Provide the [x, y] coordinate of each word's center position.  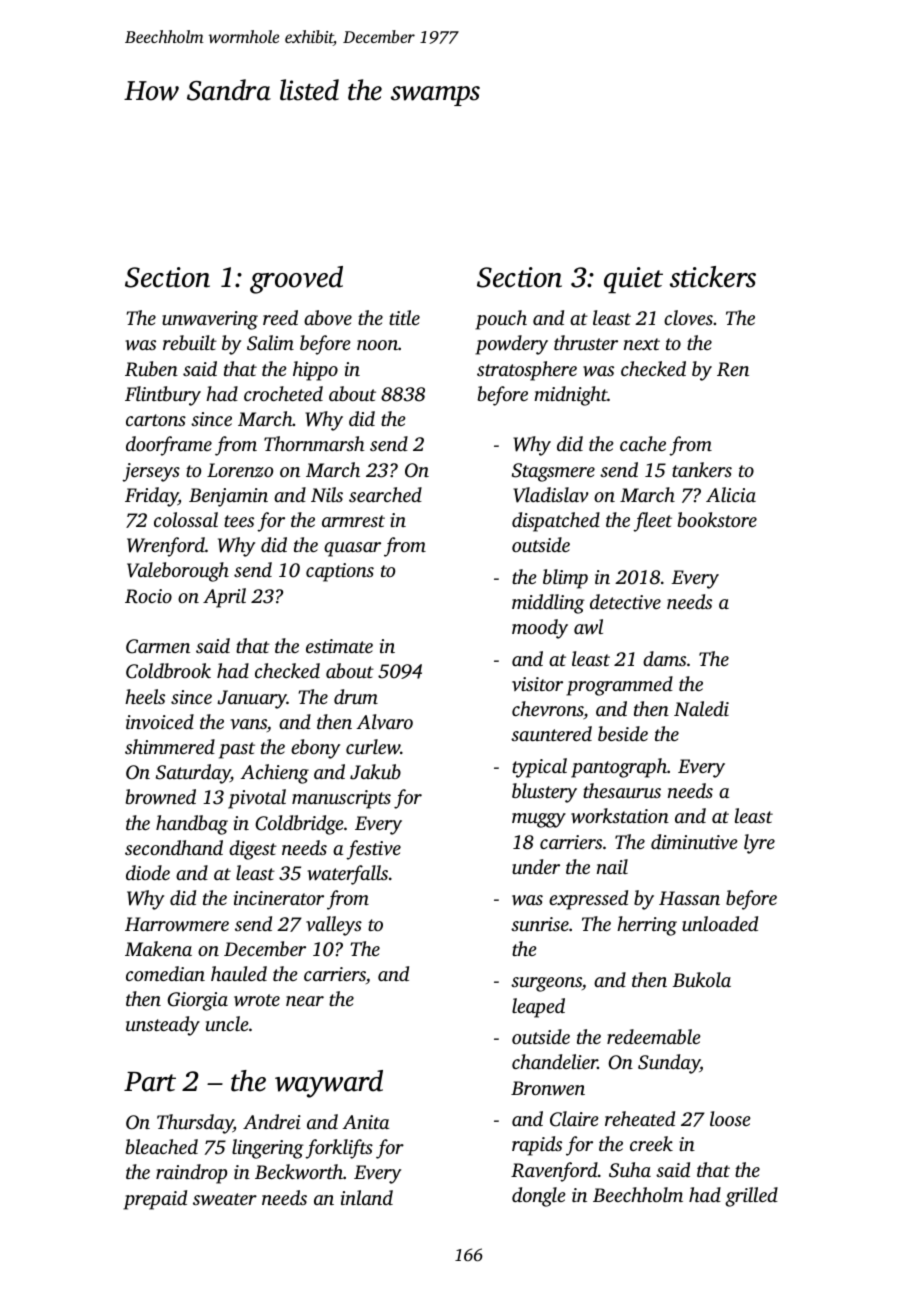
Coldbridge [299, 825]
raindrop [191, 1174]
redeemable [654, 1036]
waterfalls [347, 875]
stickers [713, 277]
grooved [296, 280]
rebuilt [190, 342]
